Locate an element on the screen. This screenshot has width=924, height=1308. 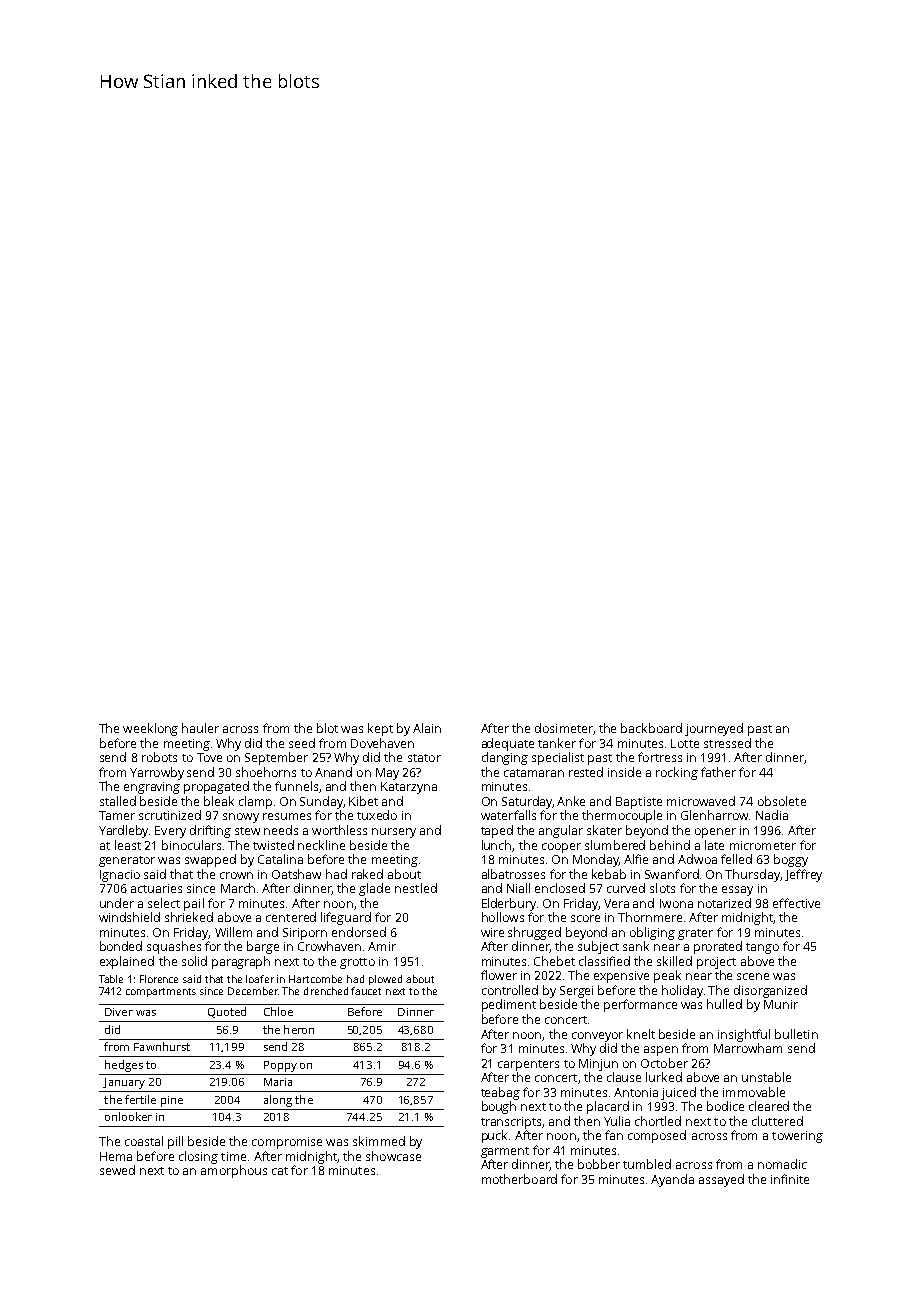
Glenharrow is located at coordinates (714, 815).
